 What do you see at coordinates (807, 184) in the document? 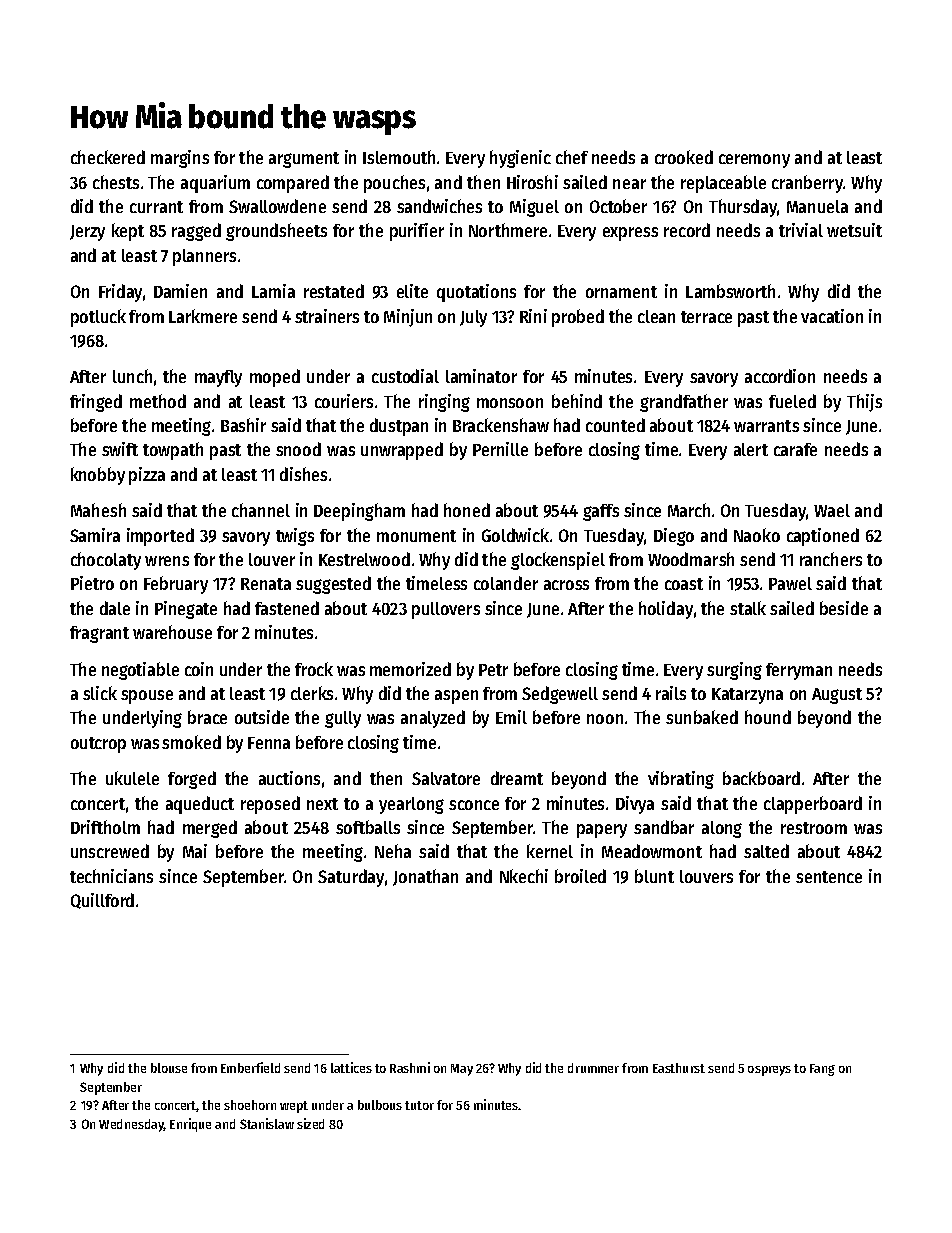
I see `cranberry` at bounding box center [807, 184].
